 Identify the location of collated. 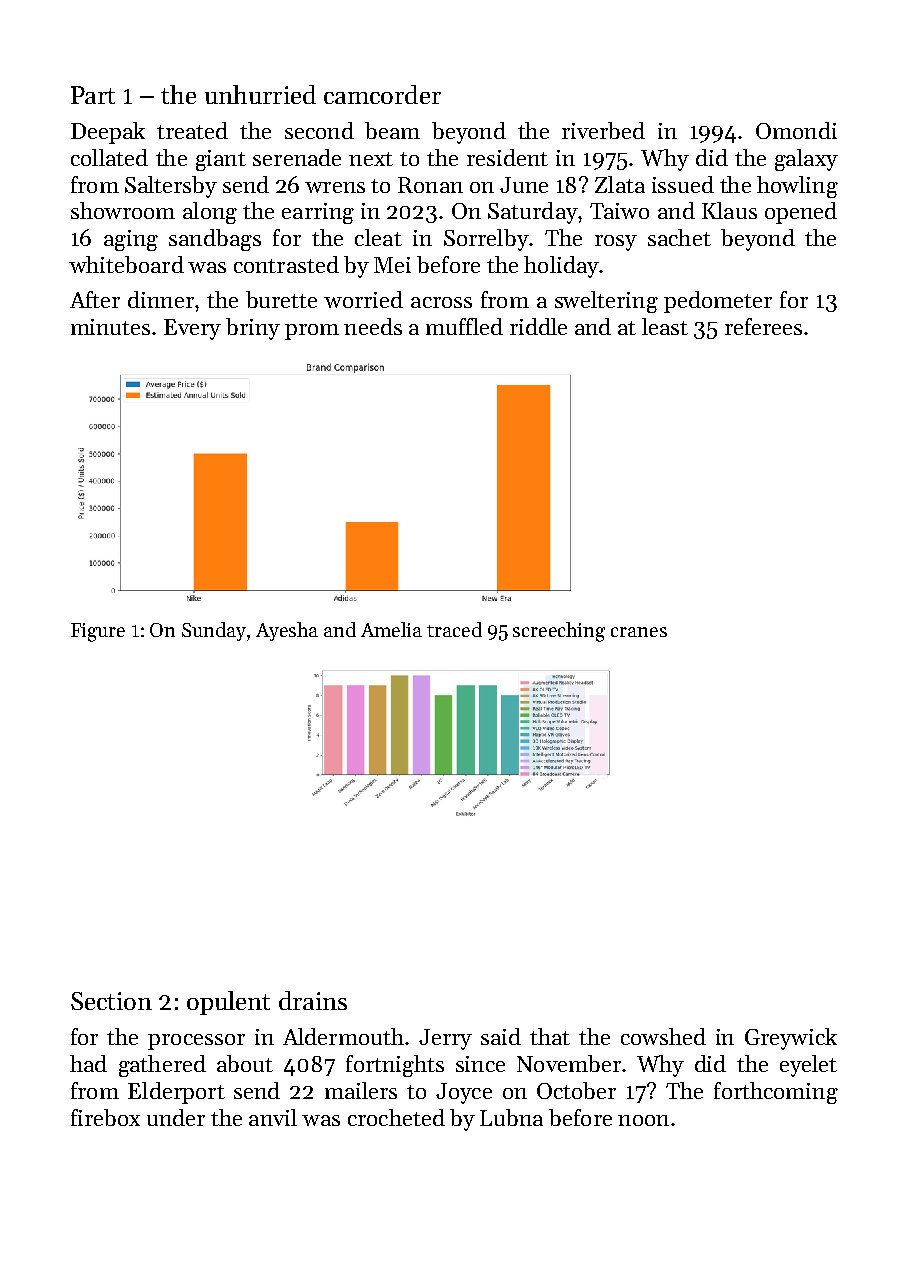
(109, 157).
